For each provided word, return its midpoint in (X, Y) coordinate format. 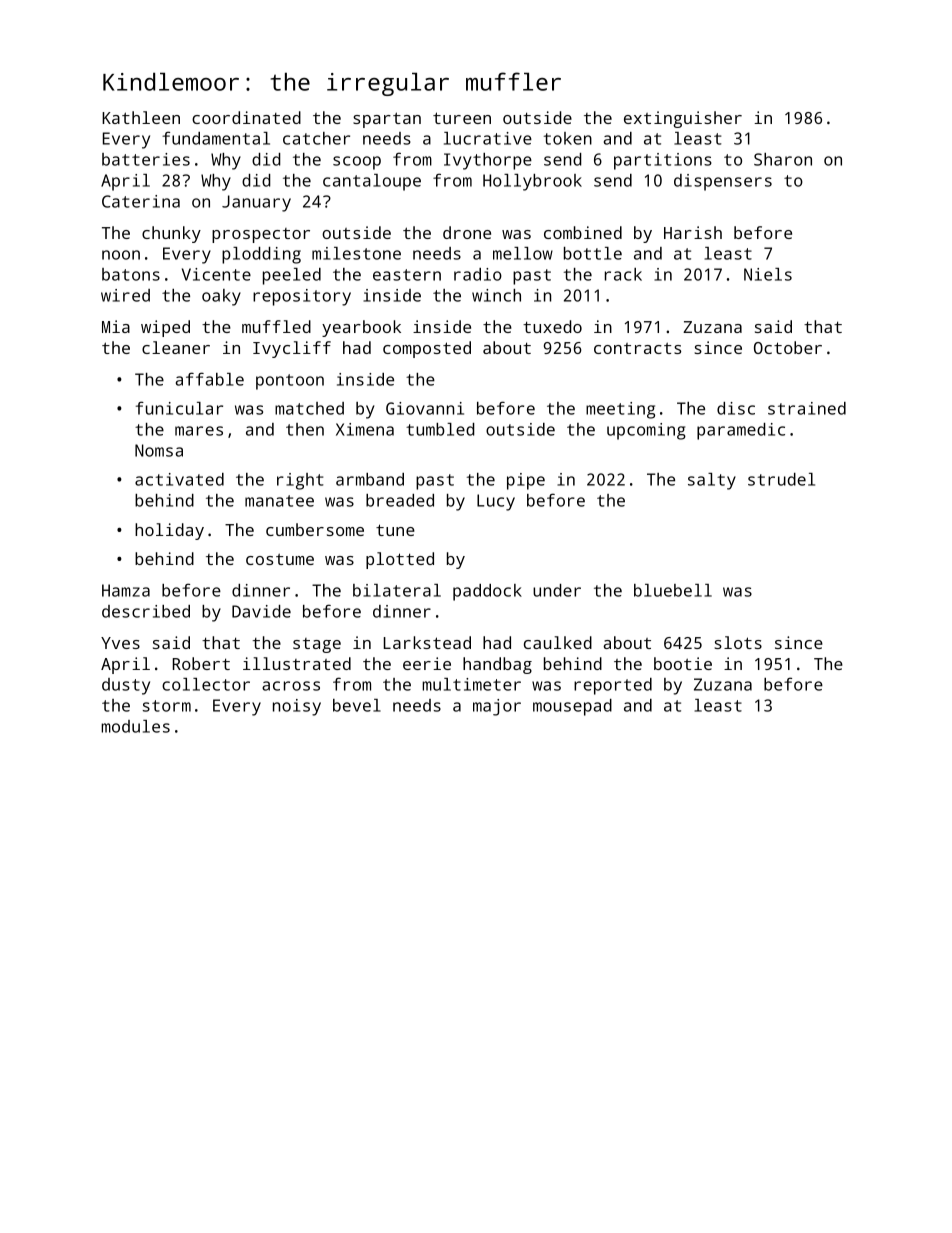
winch (496, 295)
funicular (179, 408)
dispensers (723, 182)
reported (613, 686)
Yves (120, 643)
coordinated (246, 117)
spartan (387, 120)
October (788, 347)
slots (738, 642)
